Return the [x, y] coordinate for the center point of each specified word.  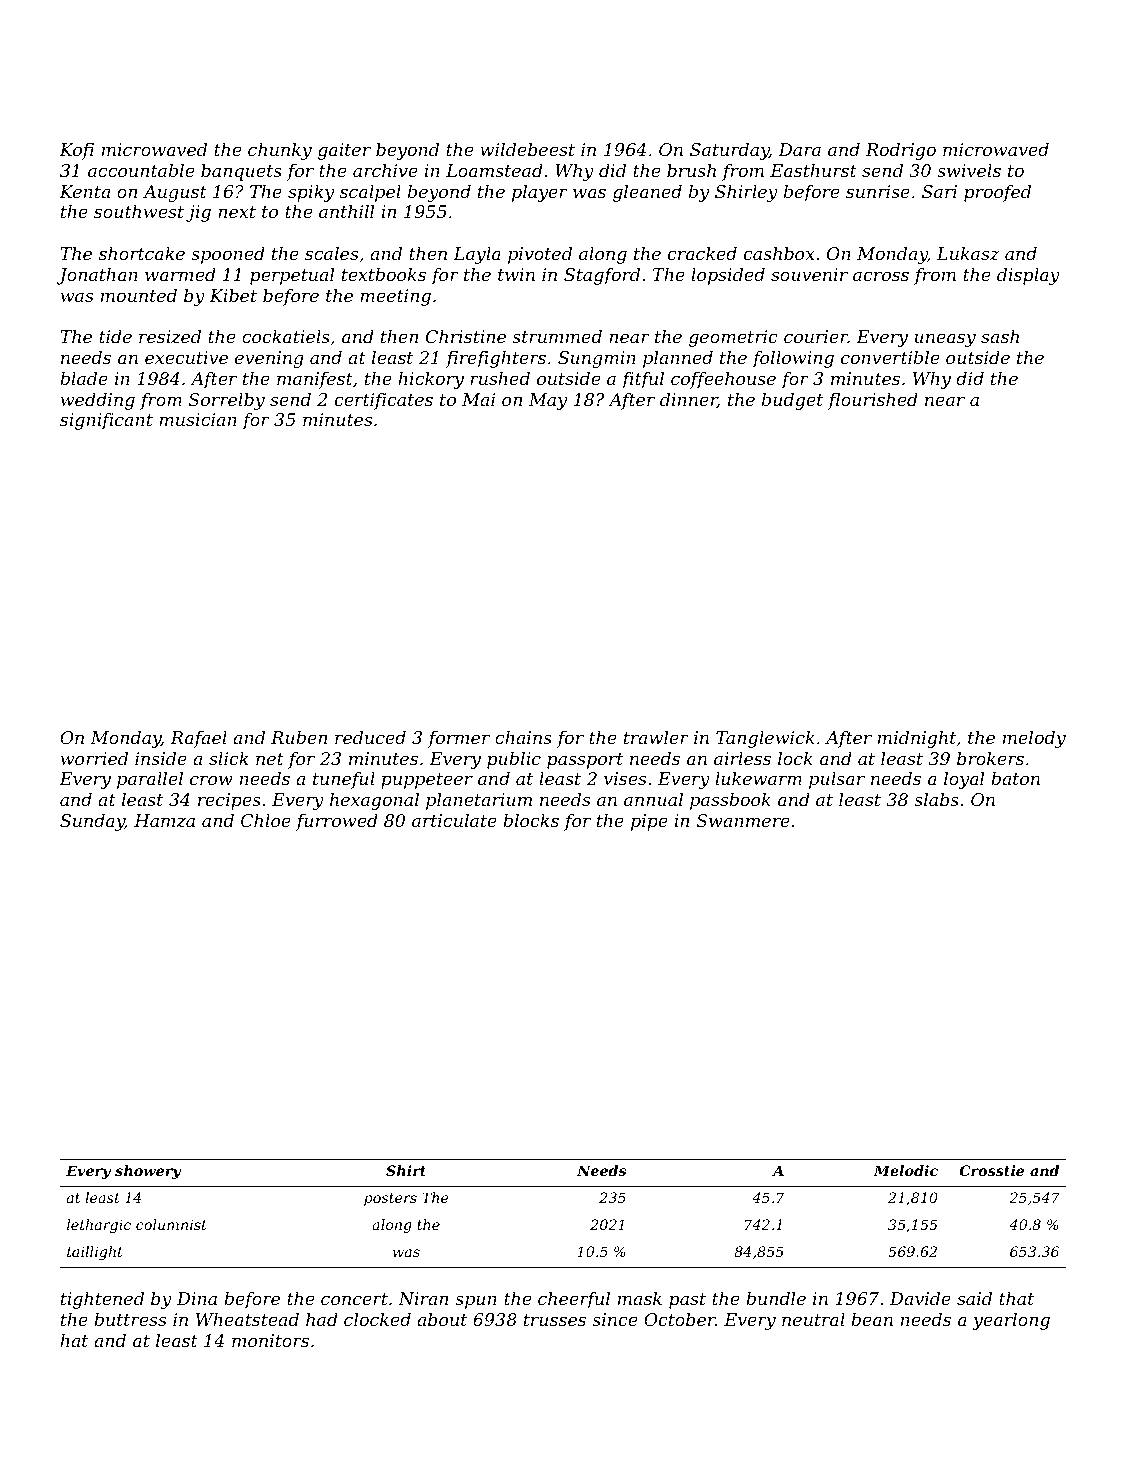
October [680, 1319]
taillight [95, 1253]
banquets [241, 172]
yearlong [1011, 1321]
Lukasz [968, 253]
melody [1034, 739]
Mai [478, 399]
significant [106, 421]
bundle [776, 1298]
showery [148, 1172]
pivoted [540, 255]
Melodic [905, 1170]
